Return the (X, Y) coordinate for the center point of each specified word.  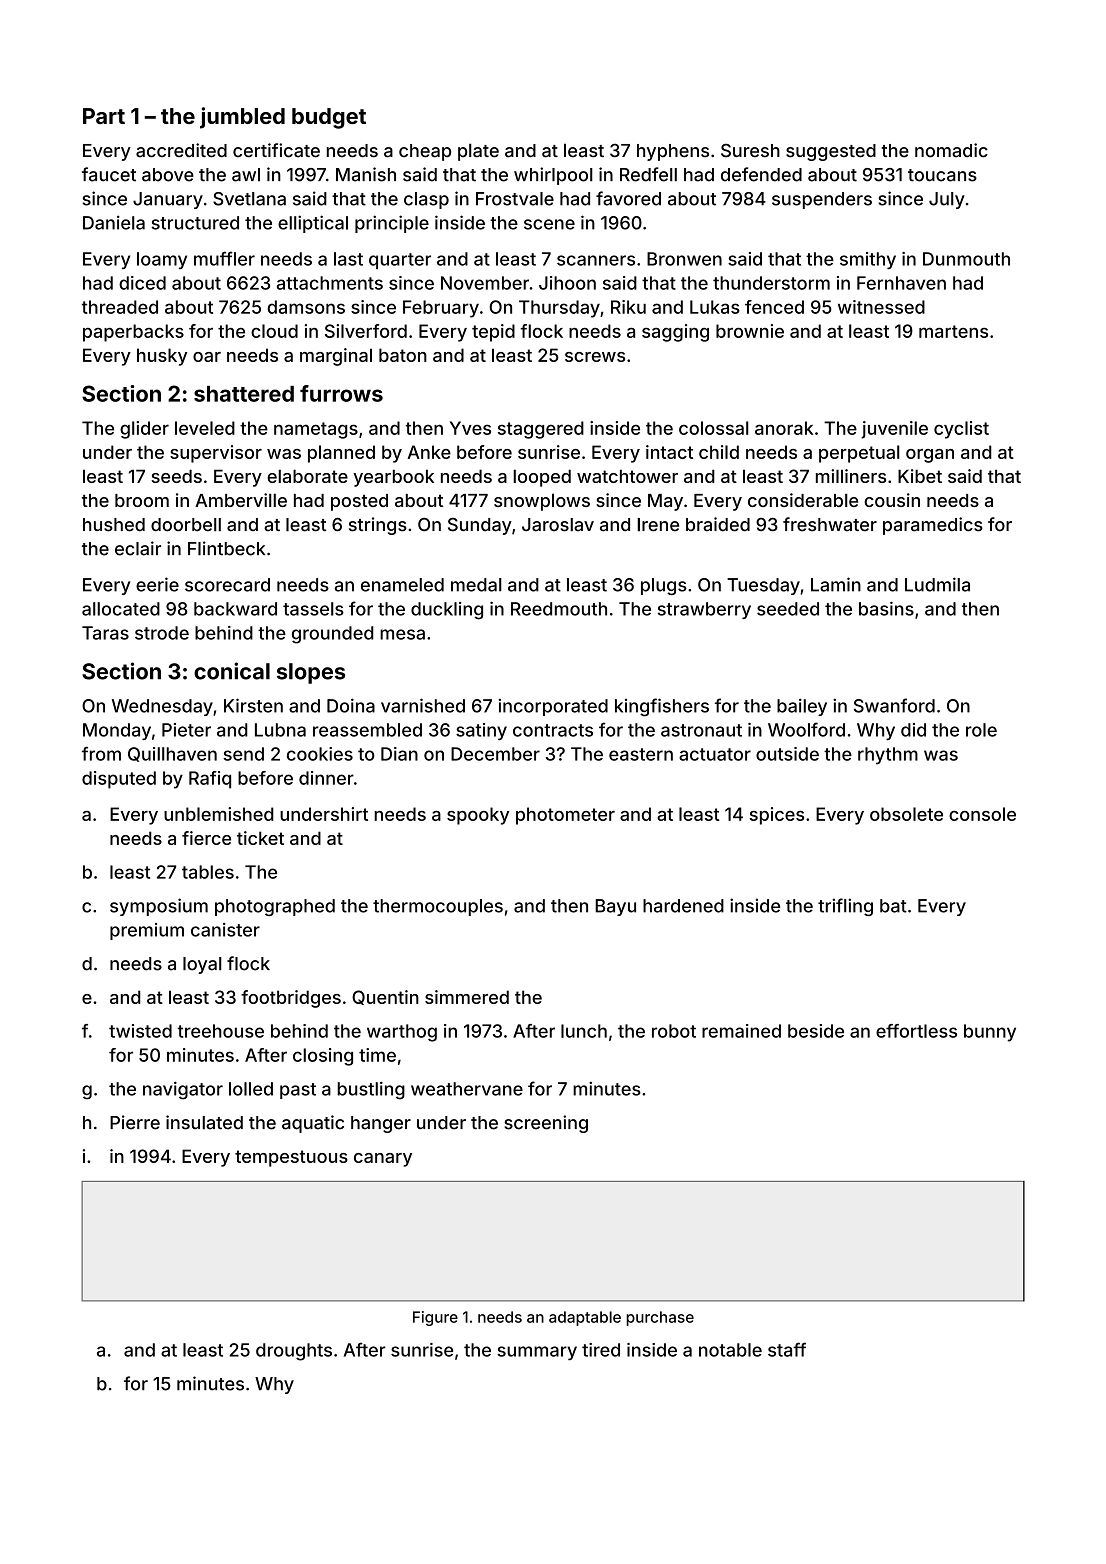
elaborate (307, 476)
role (981, 730)
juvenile (894, 430)
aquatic (313, 1124)
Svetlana (249, 199)
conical (232, 671)
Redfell (648, 174)
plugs (664, 586)
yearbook (393, 478)
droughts (294, 1352)
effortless (916, 1031)
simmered (467, 997)
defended (761, 174)
